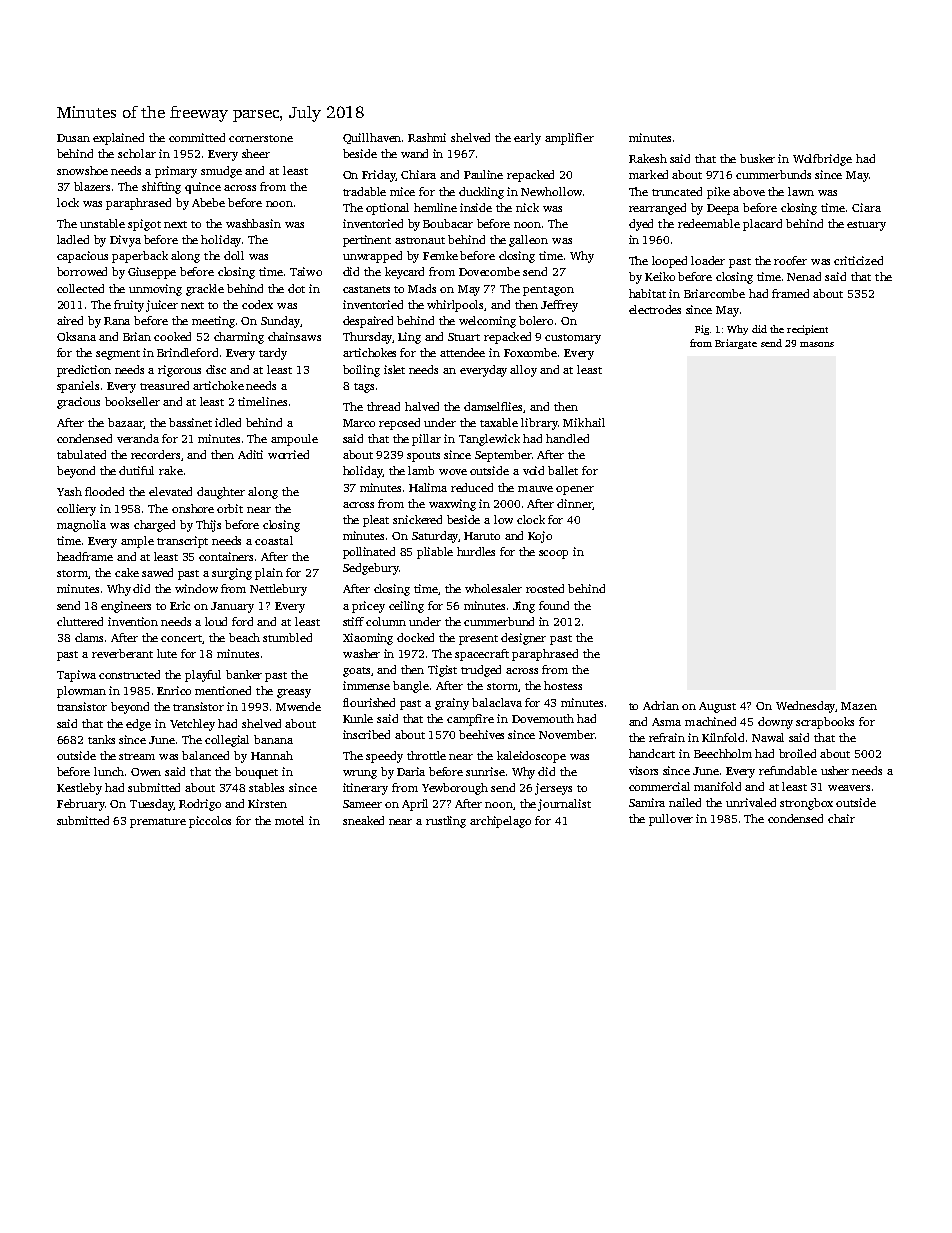 Image resolution: width=952 pixels, height=1233 pixels. What do you see at coordinates (448, 223) in the image?
I see `Boubacar` at bounding box center [448, 223].
